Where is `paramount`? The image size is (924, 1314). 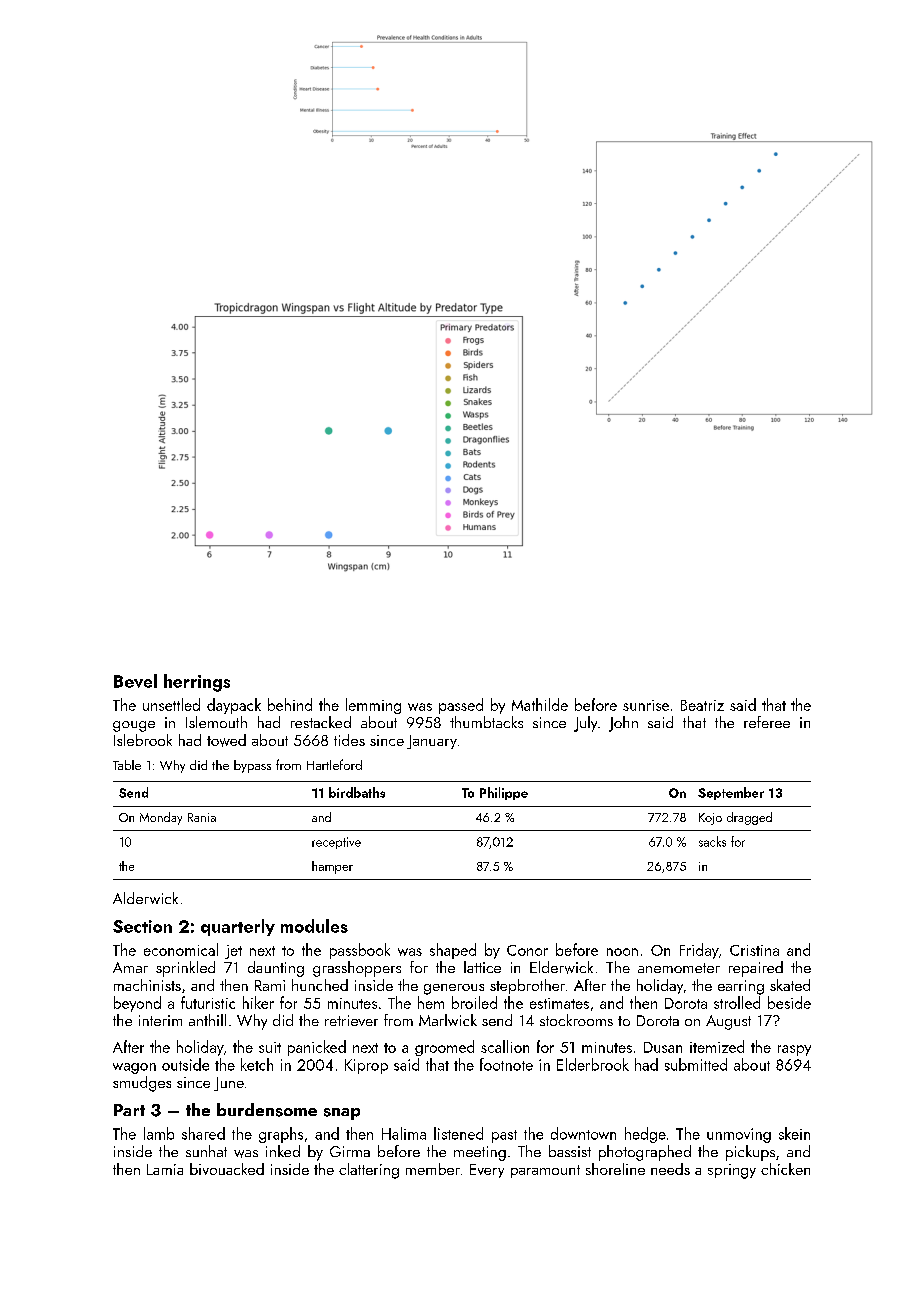
paramount is located at coordinates (545, 1171).
